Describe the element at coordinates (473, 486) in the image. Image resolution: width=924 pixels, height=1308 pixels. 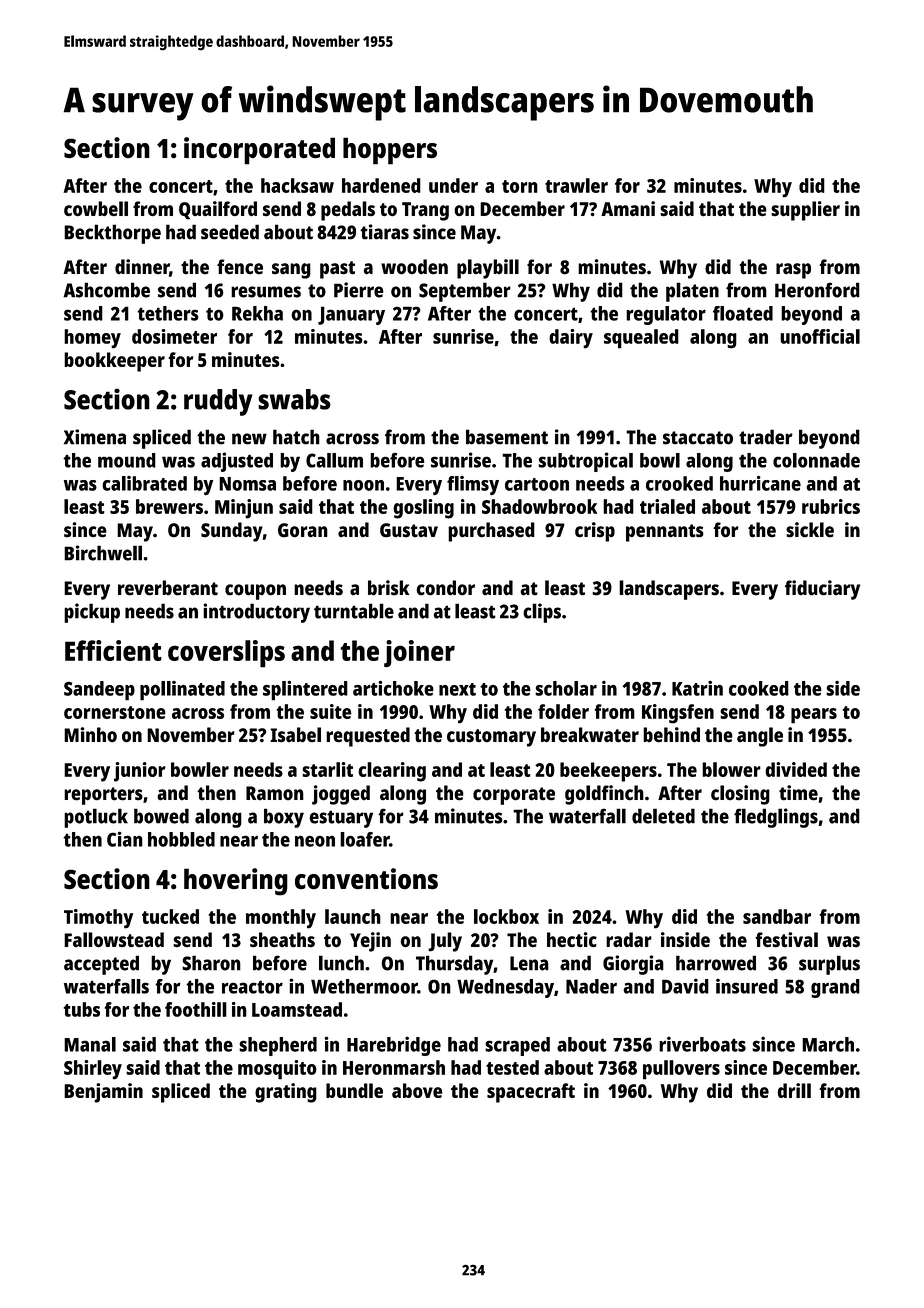
I see `flimsy` at that location.
